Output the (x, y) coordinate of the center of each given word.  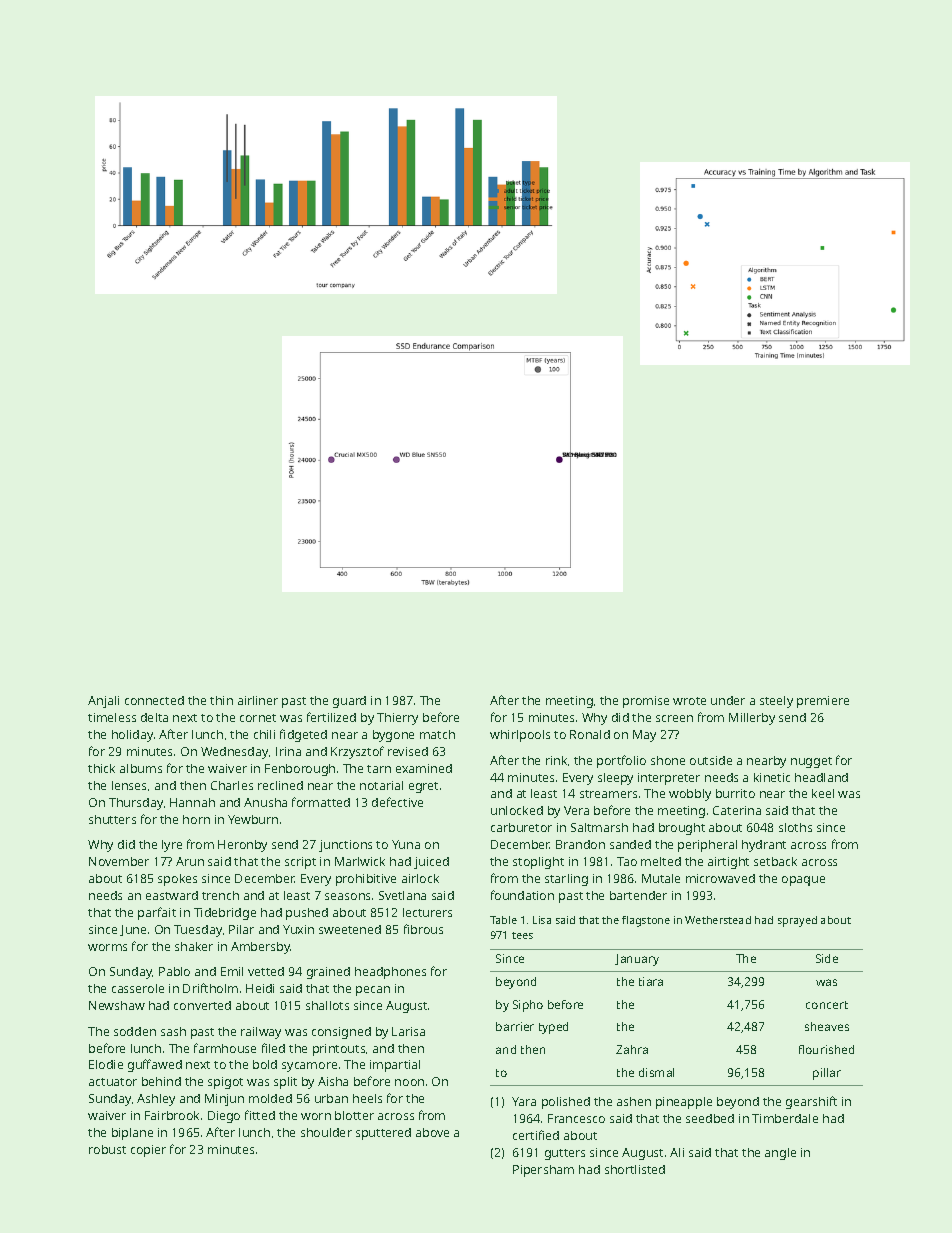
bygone (393, 736)
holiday (132, 736)
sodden (135, 1031)
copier (148, 1151)
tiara (651, 981)
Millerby (752, 719)
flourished (826, 1049)
